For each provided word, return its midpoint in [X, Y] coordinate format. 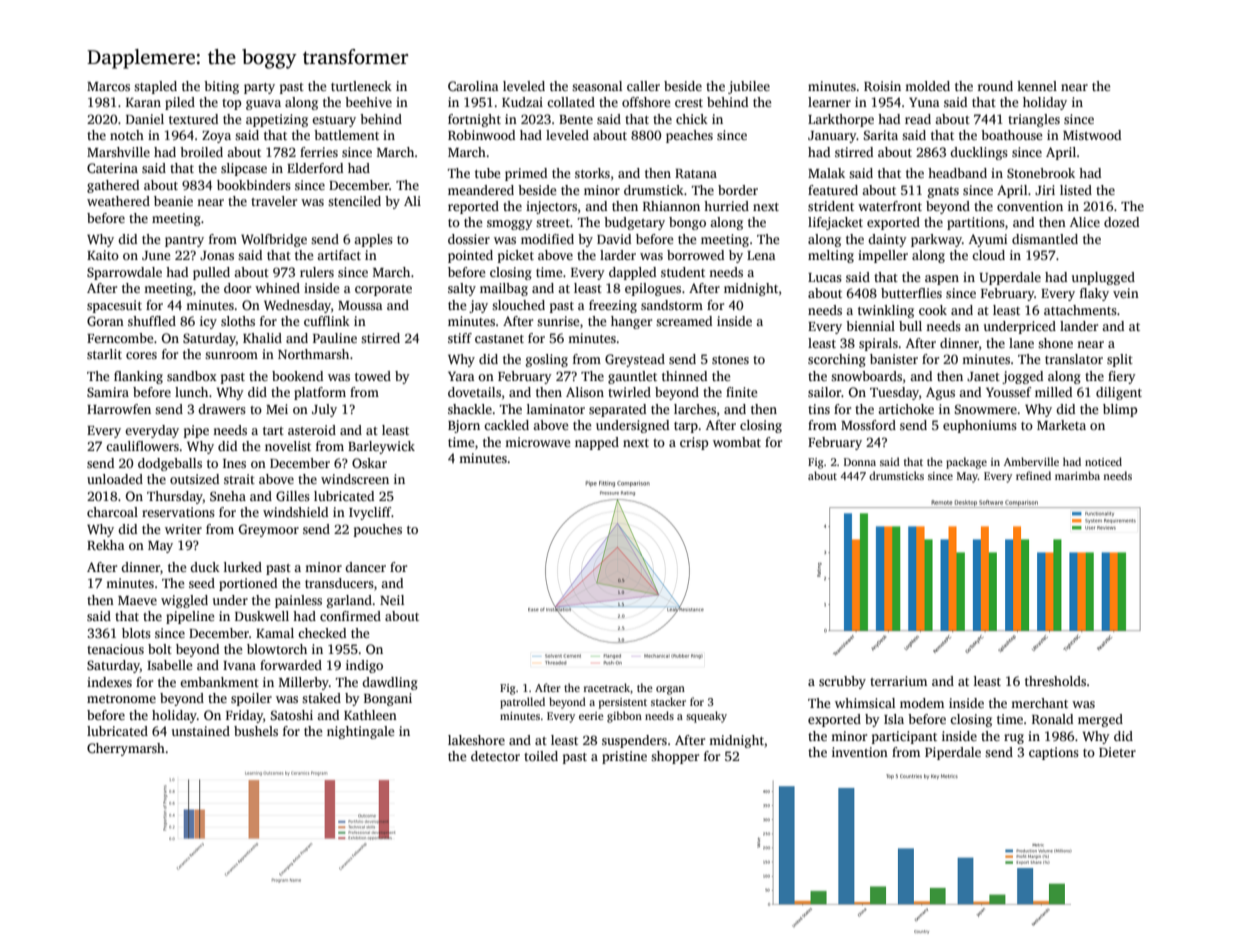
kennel [1037, 86]
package [966, 463]
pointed [470, 256]
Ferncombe [120, 338]
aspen [942, 280]
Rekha [106, 545]
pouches [378, 530]
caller [643, 86]
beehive [368, 102]
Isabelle [170, 665]
